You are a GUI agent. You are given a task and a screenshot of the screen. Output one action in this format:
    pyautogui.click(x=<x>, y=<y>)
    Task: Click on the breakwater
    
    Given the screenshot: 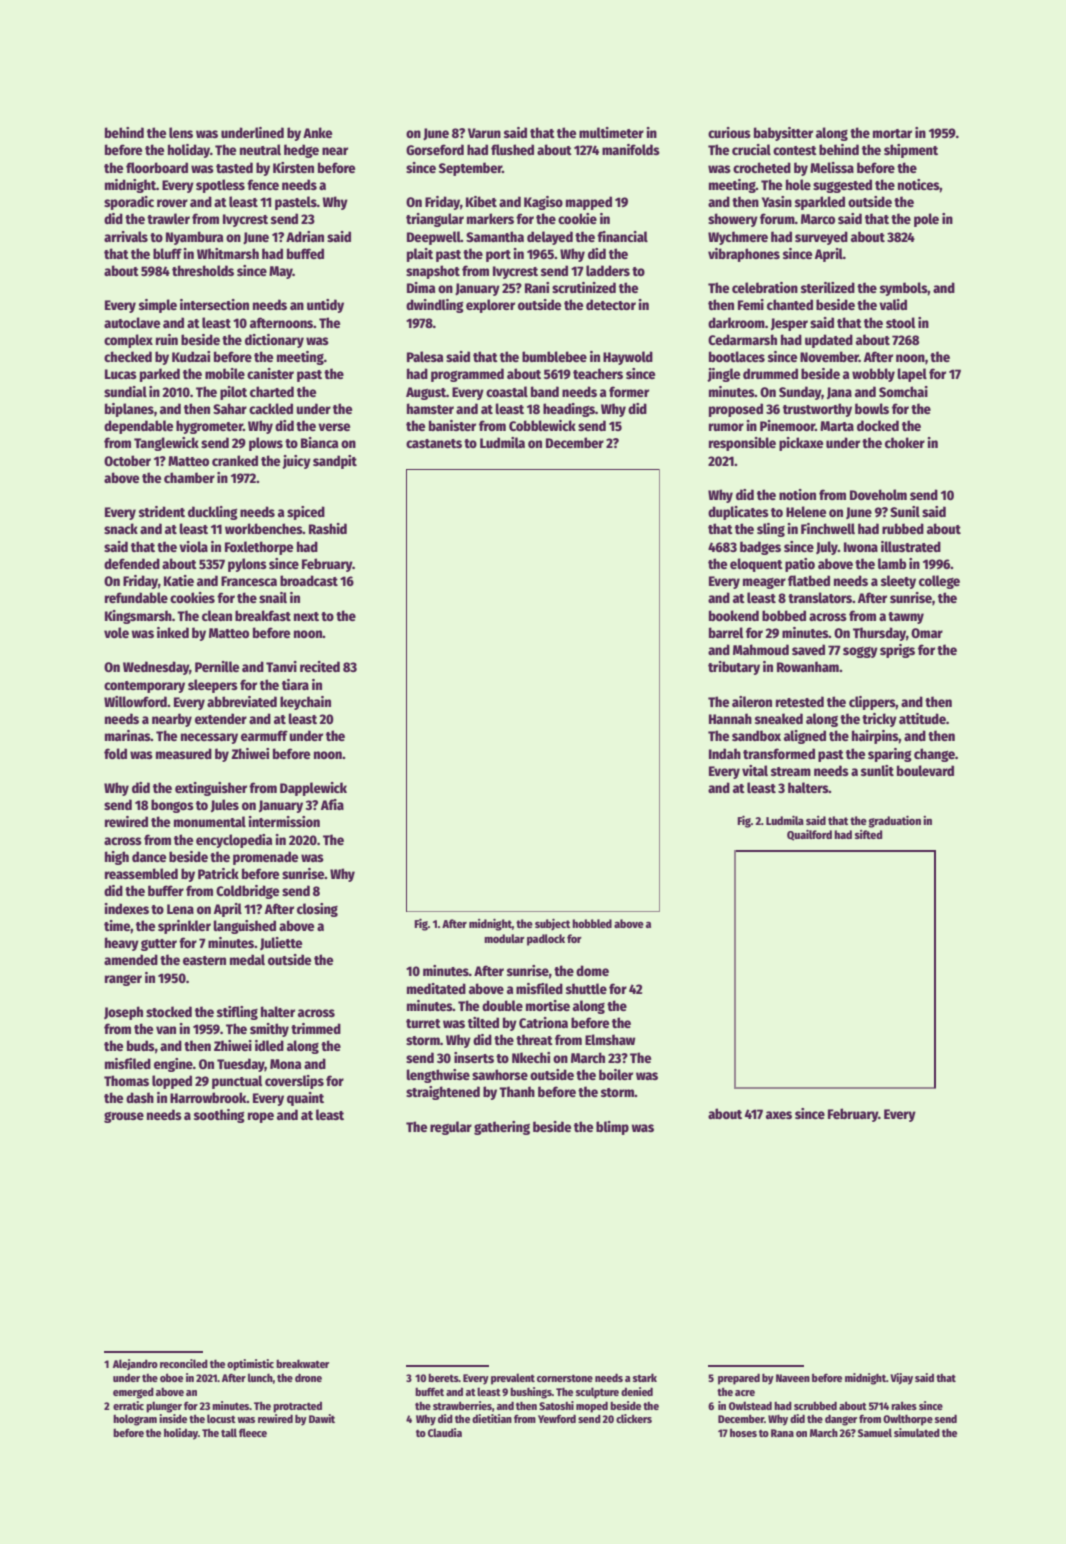 What is the action you would take?
    pyautogui.click(x=302, y=1363)
